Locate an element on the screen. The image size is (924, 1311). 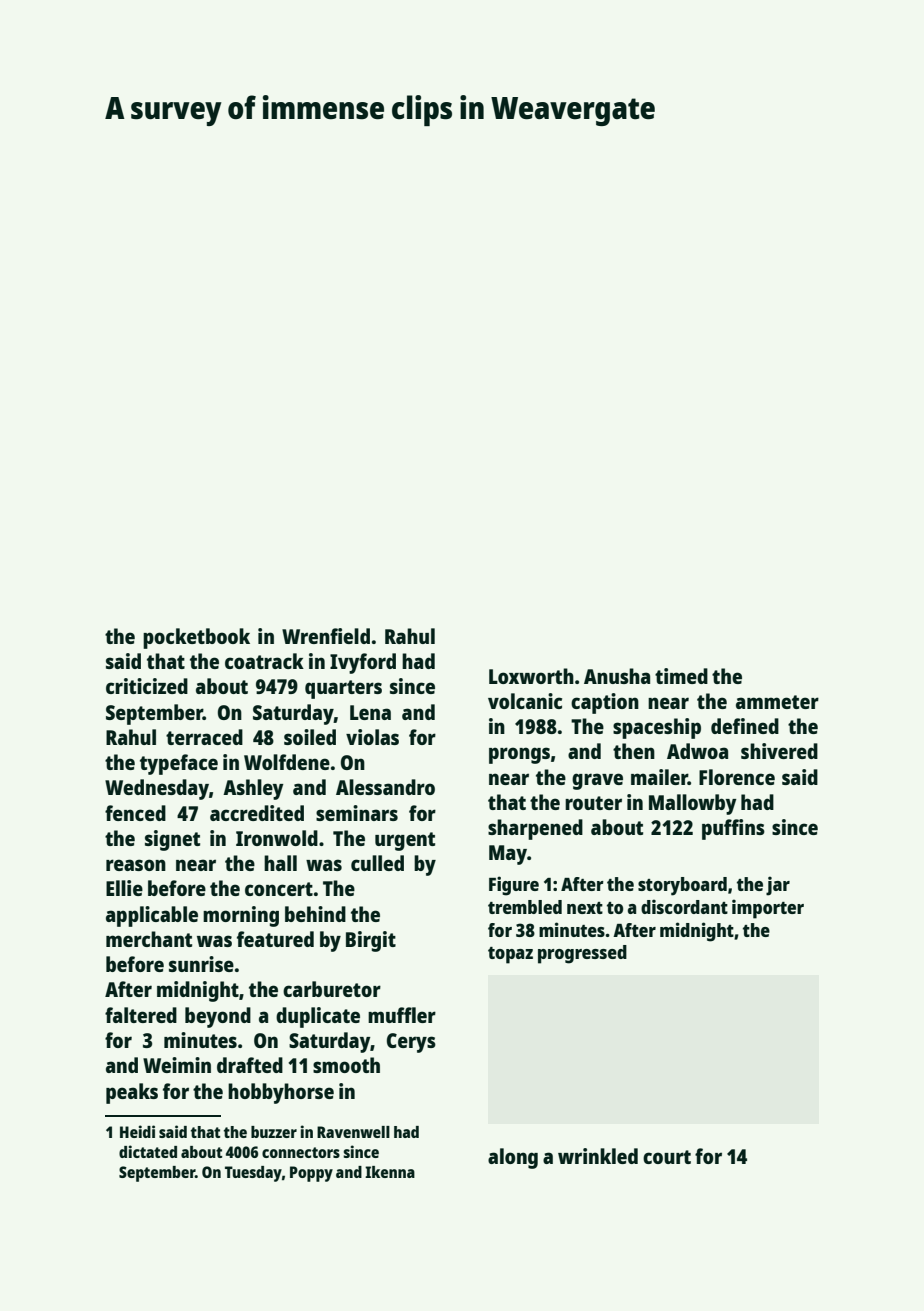
violas is located at coordinates (372, 737).
